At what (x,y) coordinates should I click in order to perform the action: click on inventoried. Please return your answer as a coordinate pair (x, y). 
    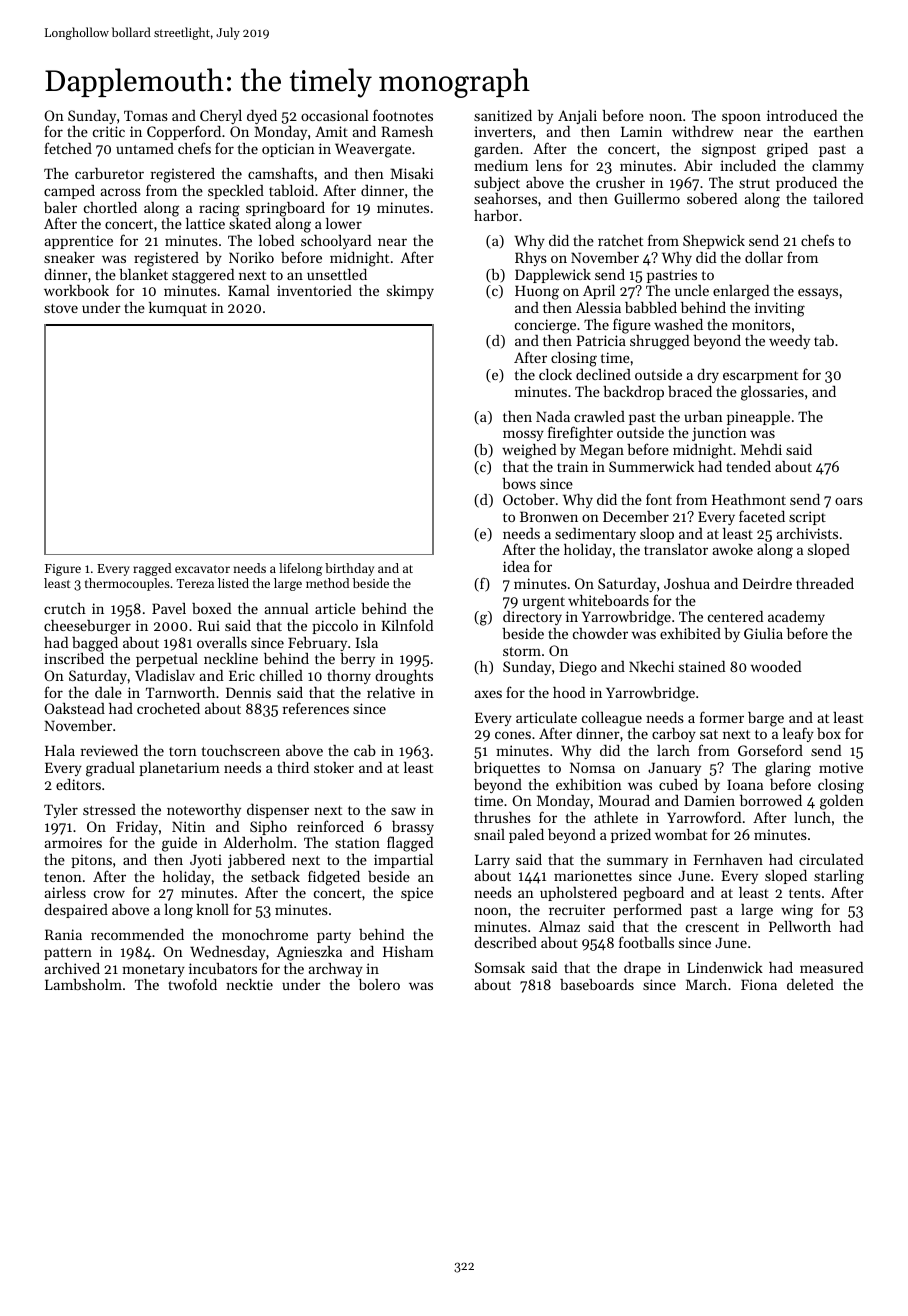
    Looking at the image, I should click on (314, 290).
